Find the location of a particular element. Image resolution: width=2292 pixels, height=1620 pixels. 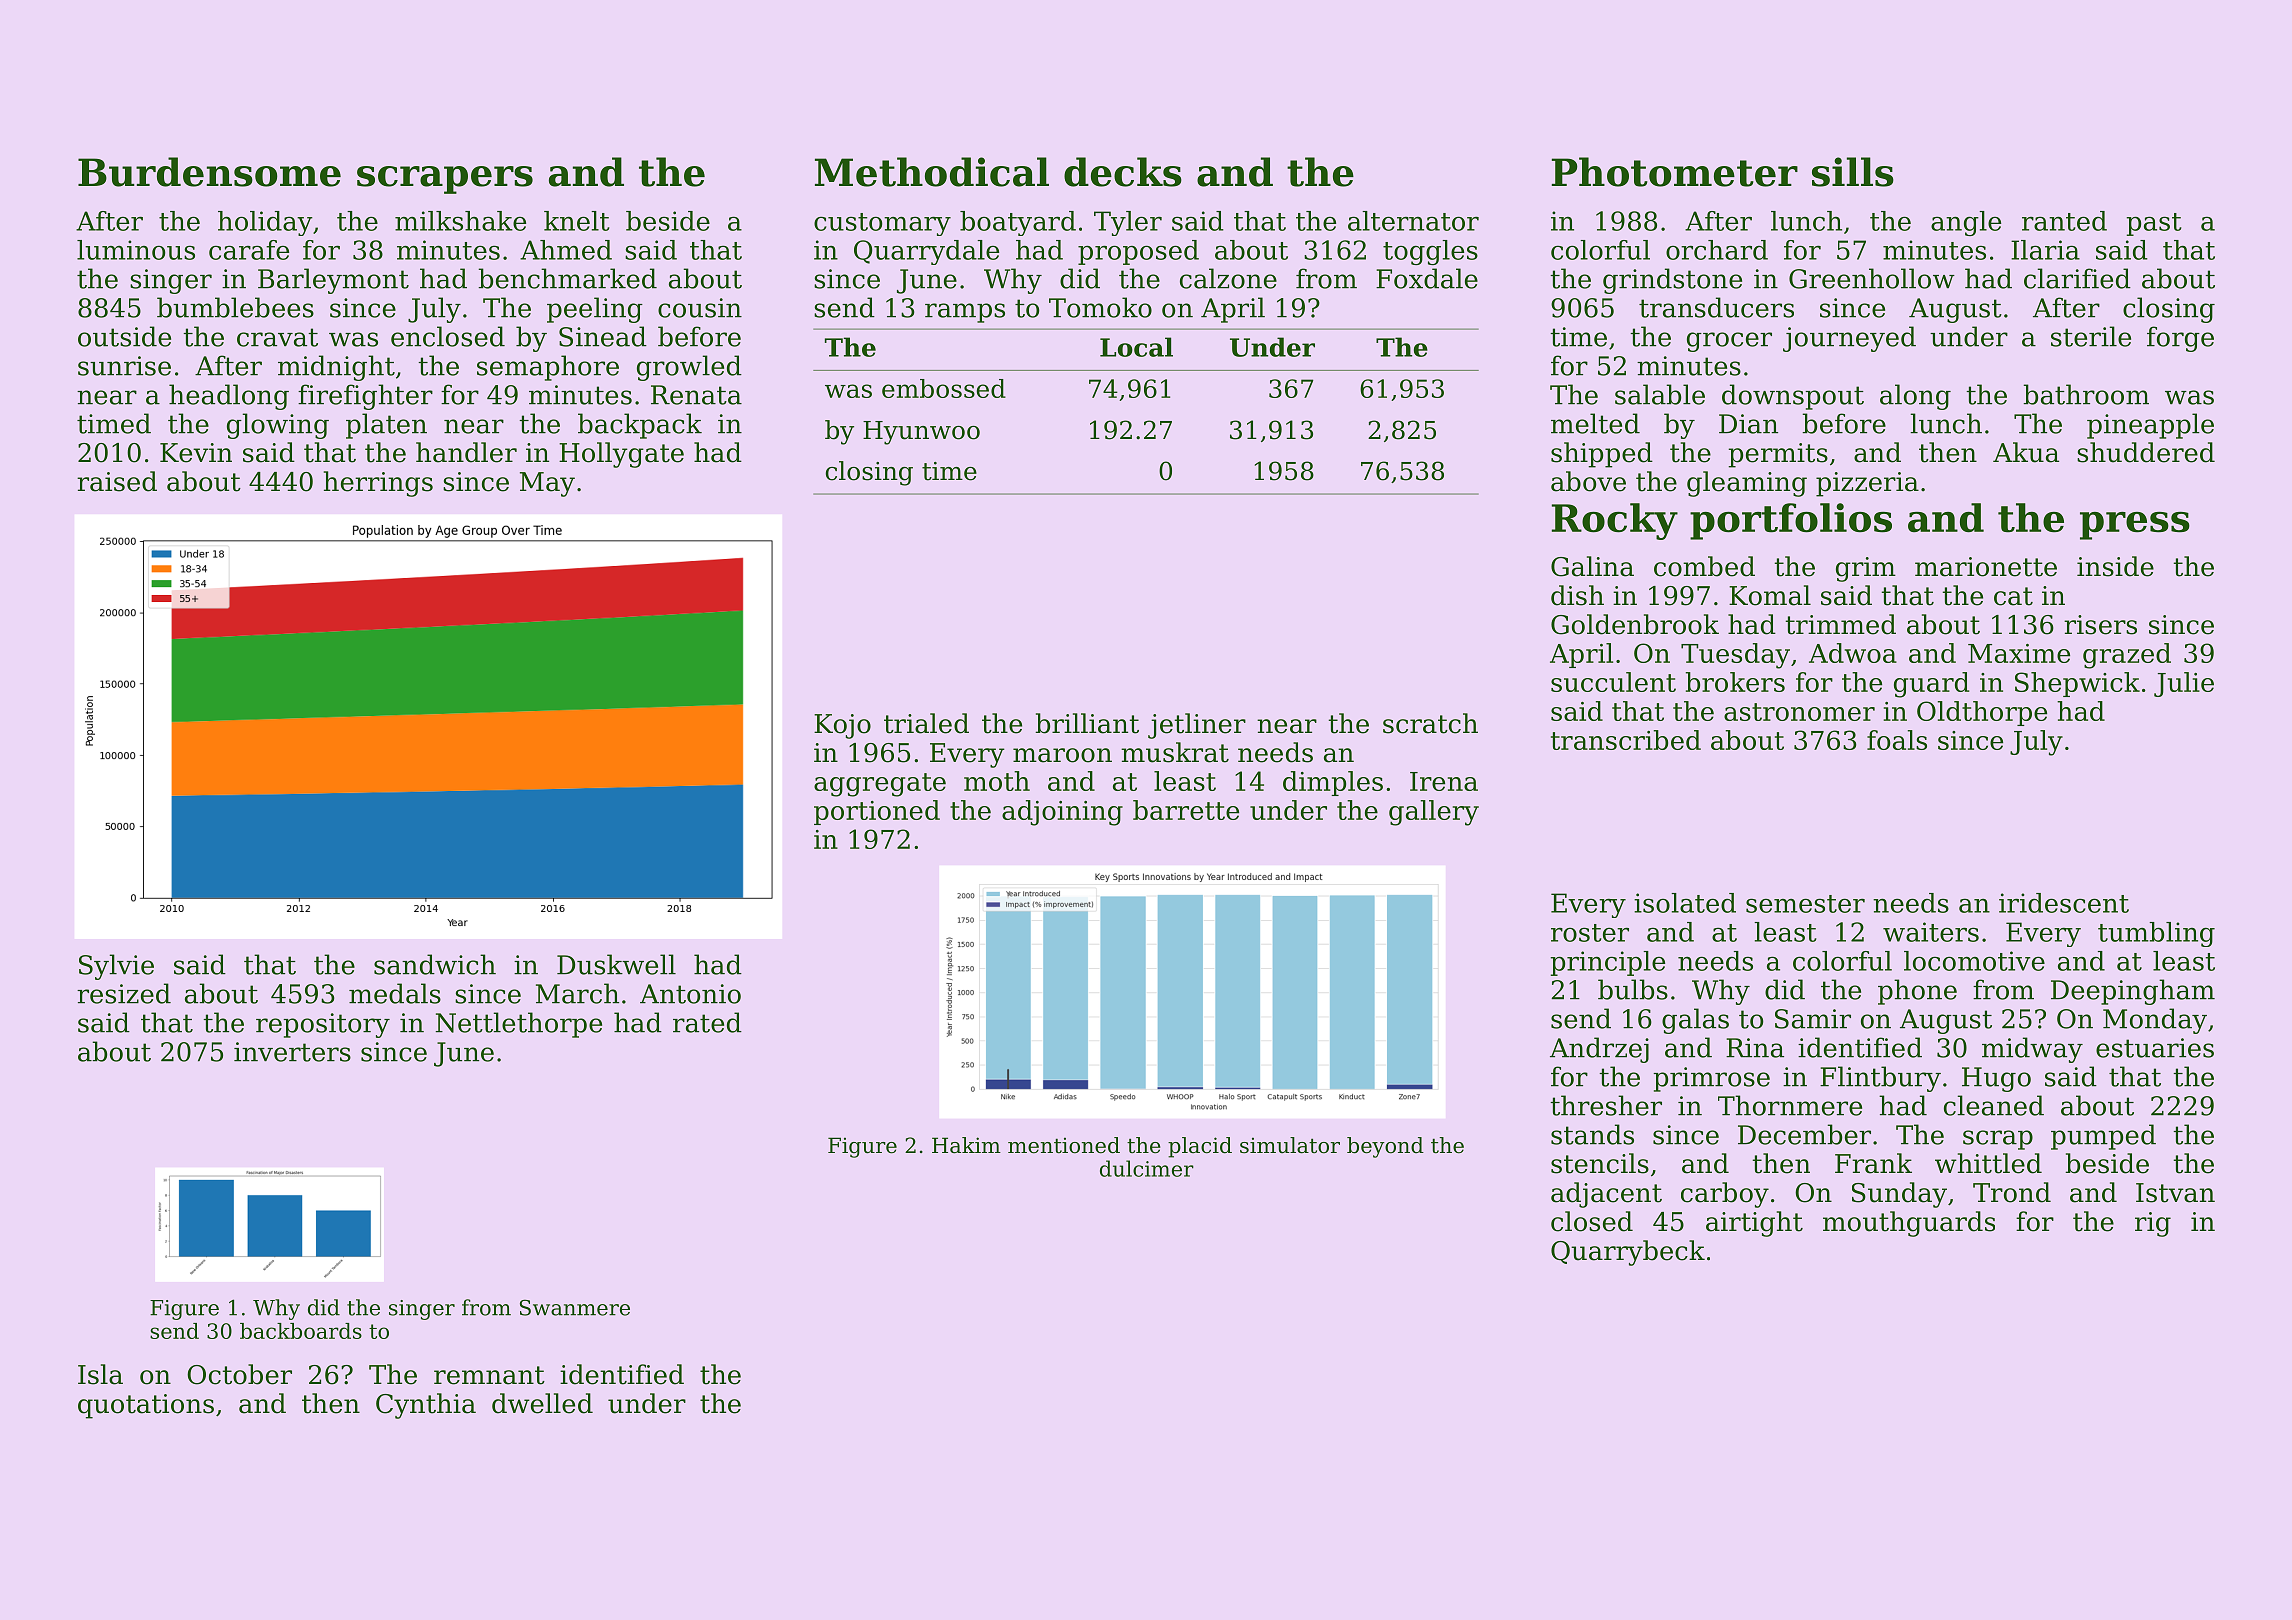

forge is located at coordinates (2180, 339).
